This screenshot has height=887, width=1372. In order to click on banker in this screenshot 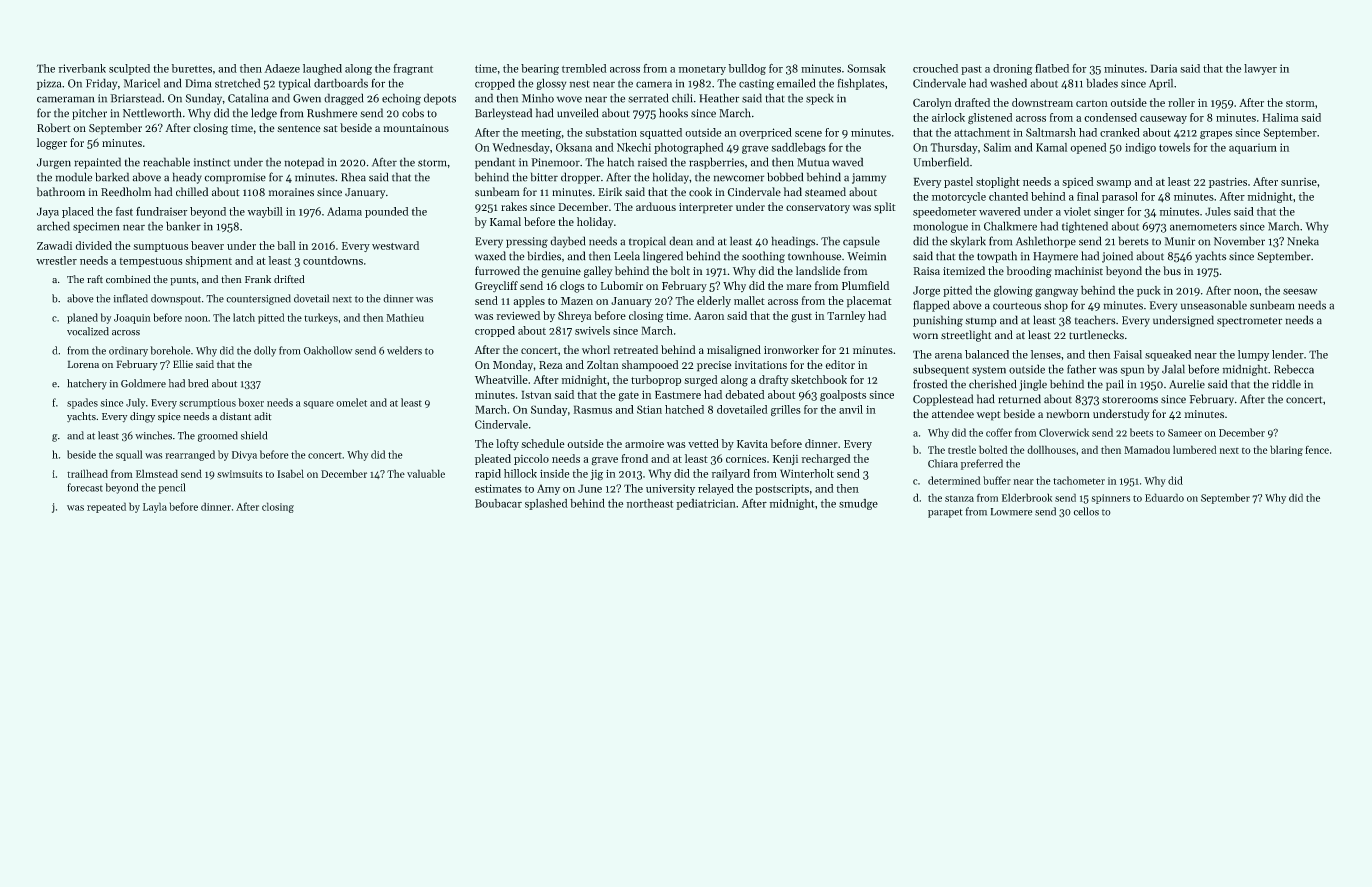, I will do `click(183, 226)`.
